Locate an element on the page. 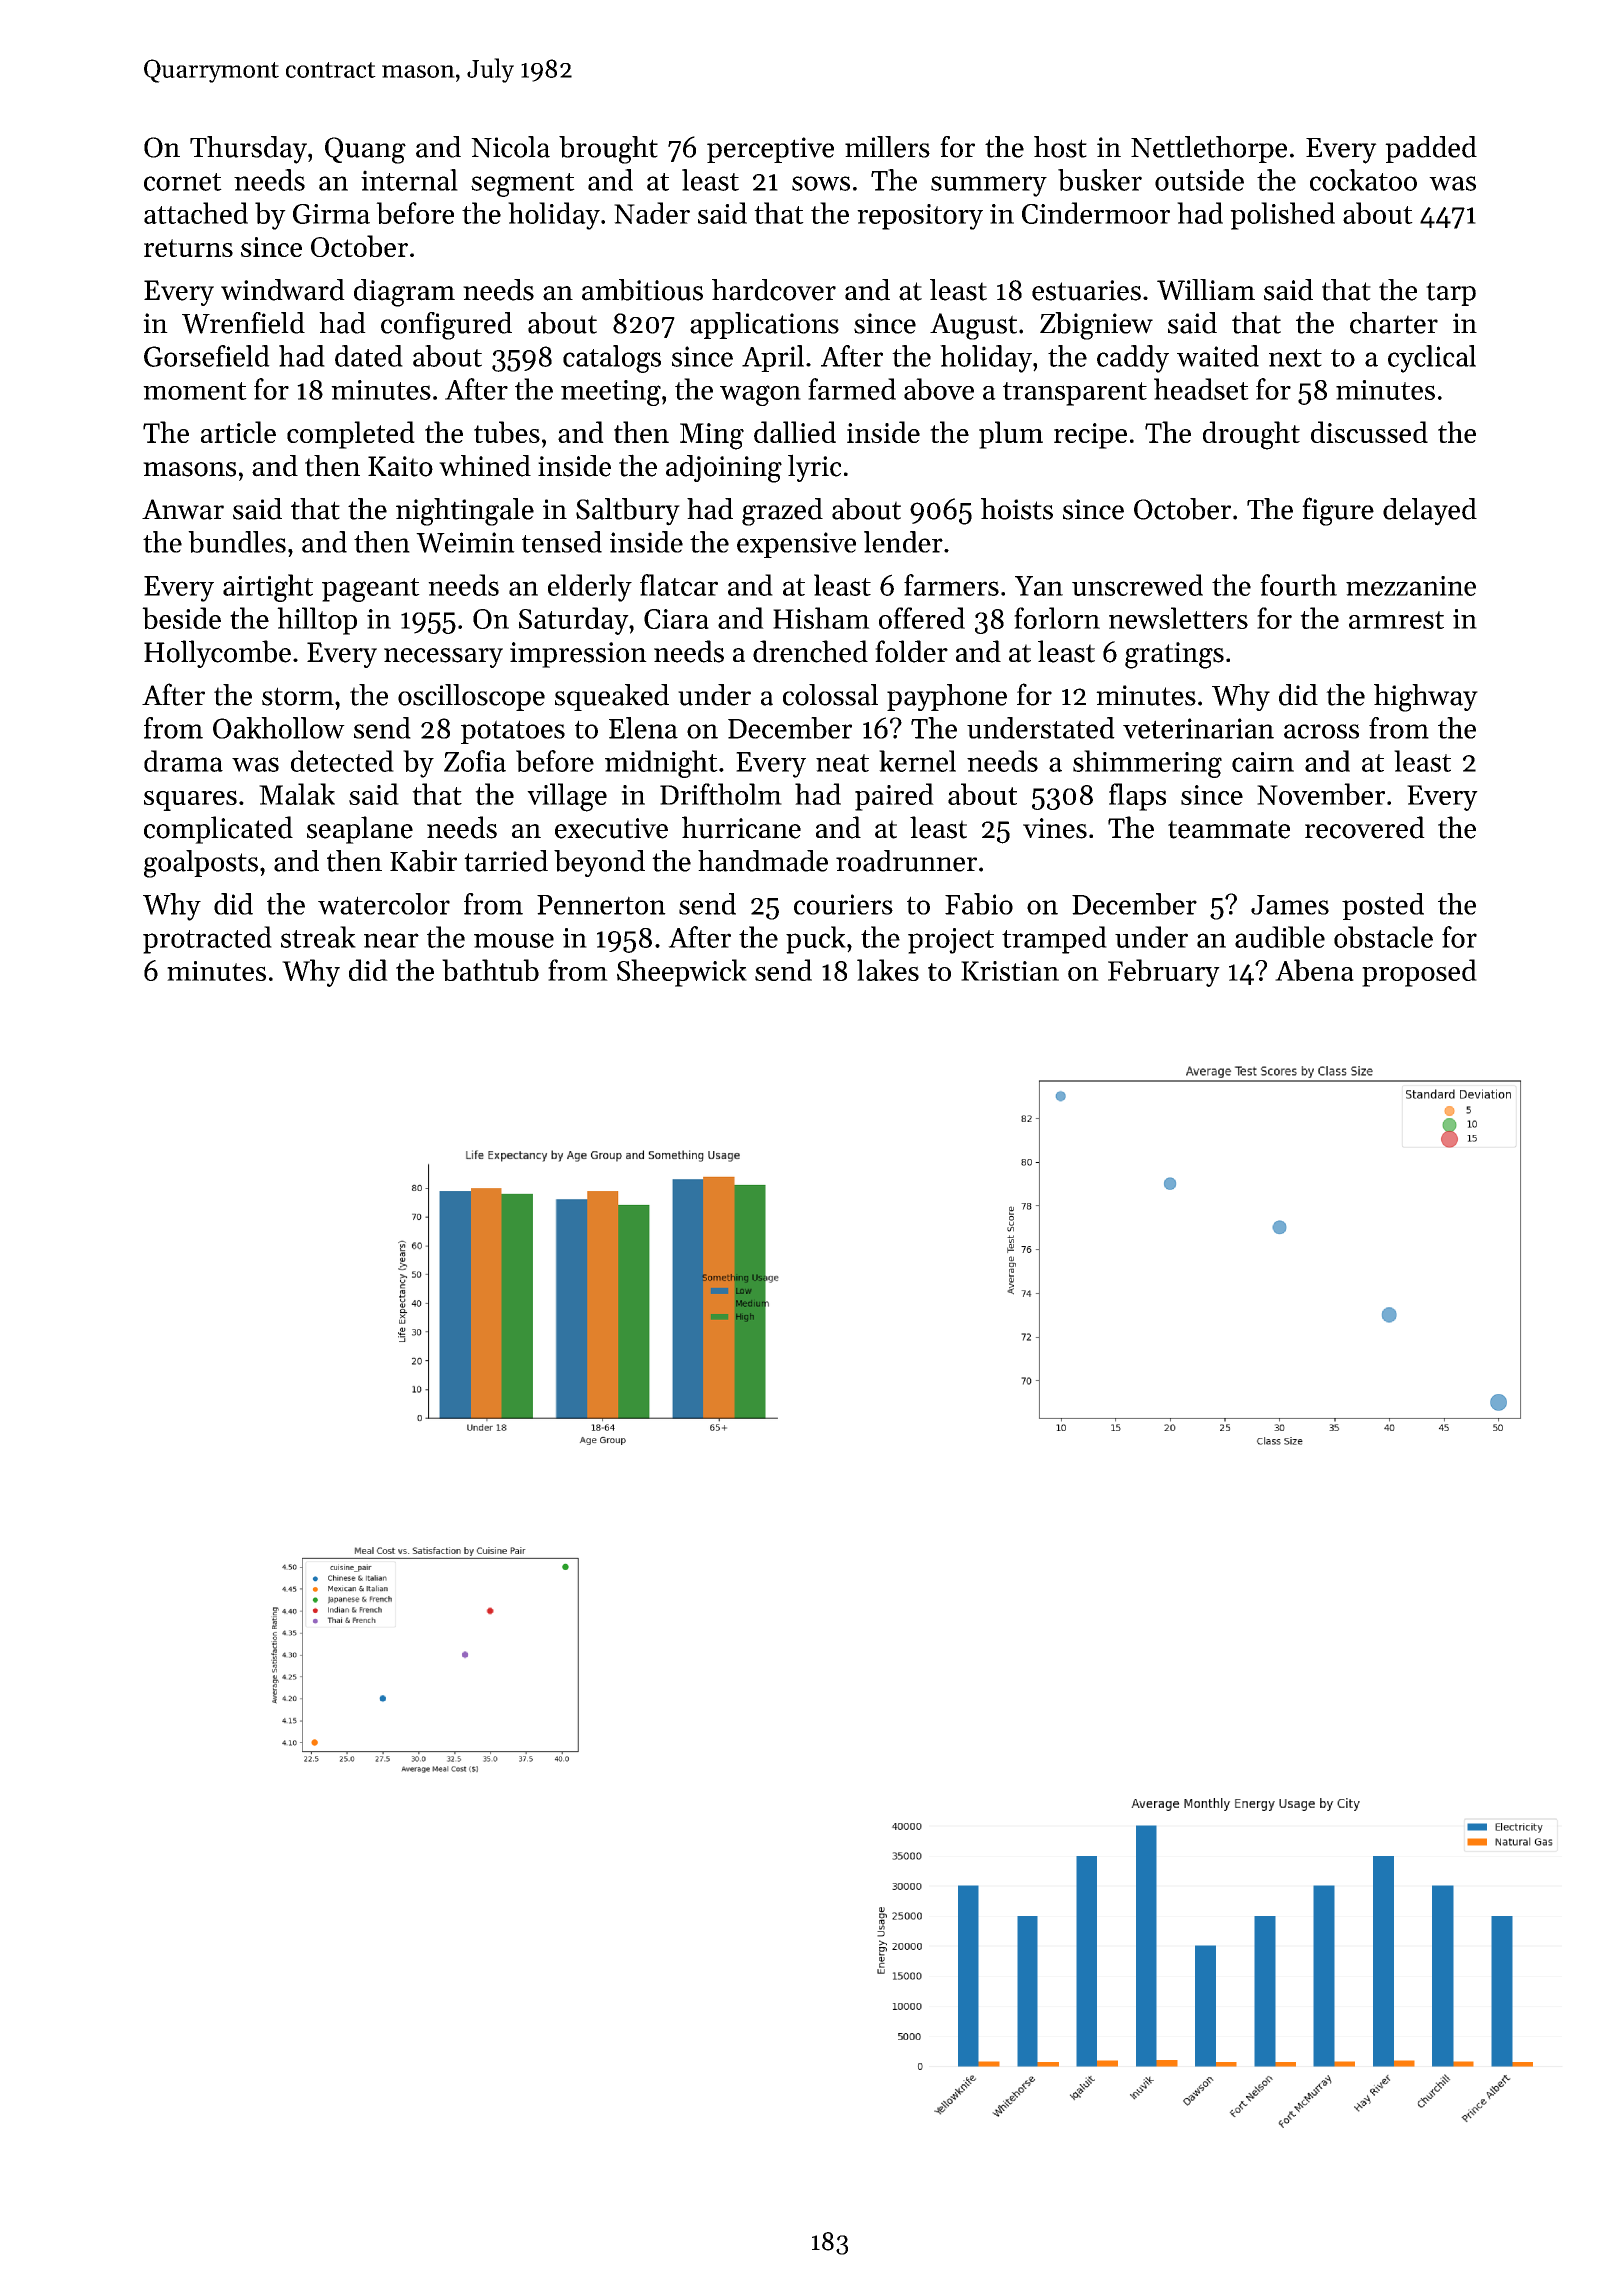 The width and height of the page is (1620, 2292). completed is located at coordinates (351, 435).
